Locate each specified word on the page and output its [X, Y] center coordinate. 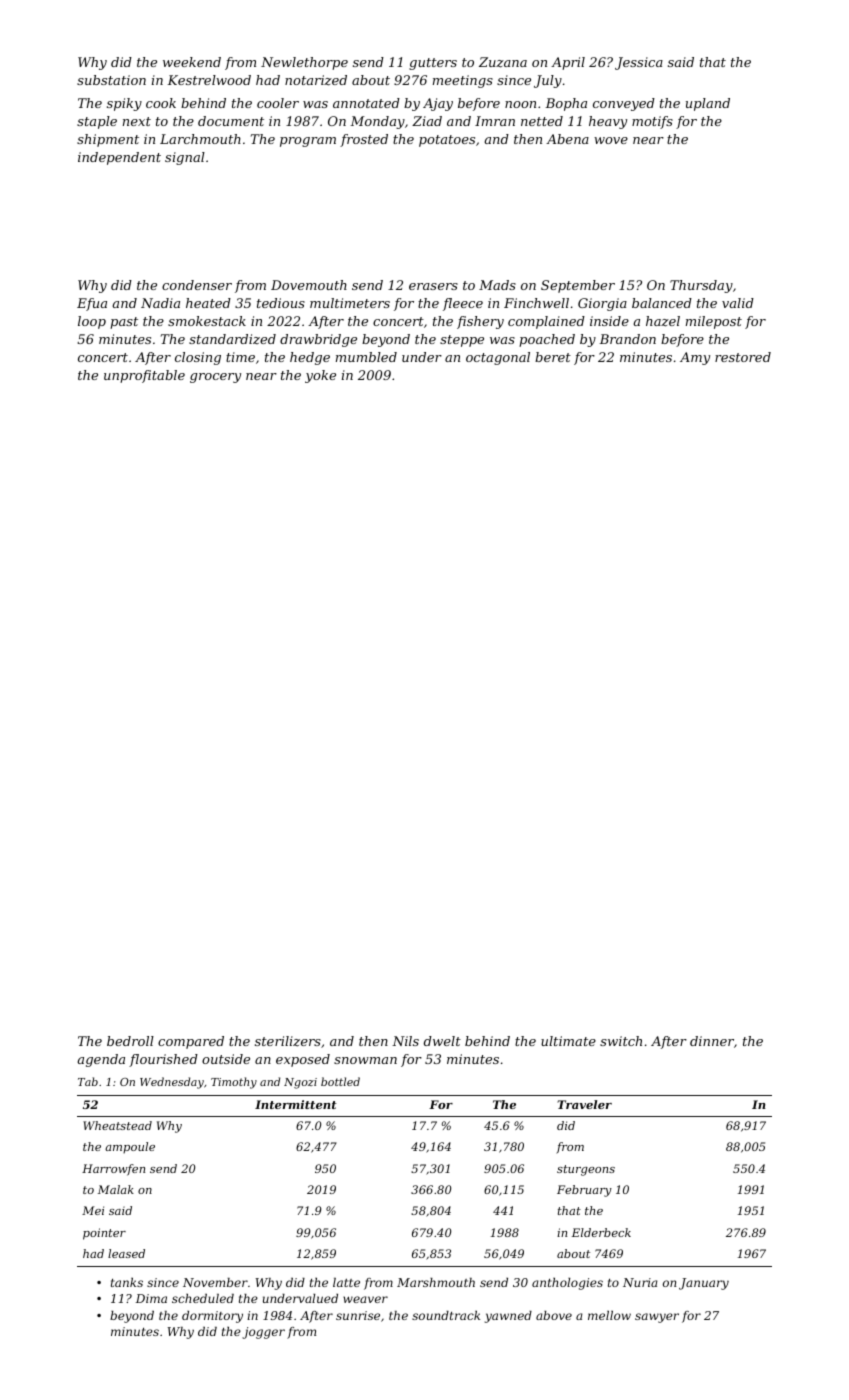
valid [738, 303]
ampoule [130, 1147]
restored [743, 357]
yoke [320, 376]
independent [119, 158]
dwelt [442, 1041]
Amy [695, 358]
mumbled [366, 357]
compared [191, 1042]
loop [92, 322]
